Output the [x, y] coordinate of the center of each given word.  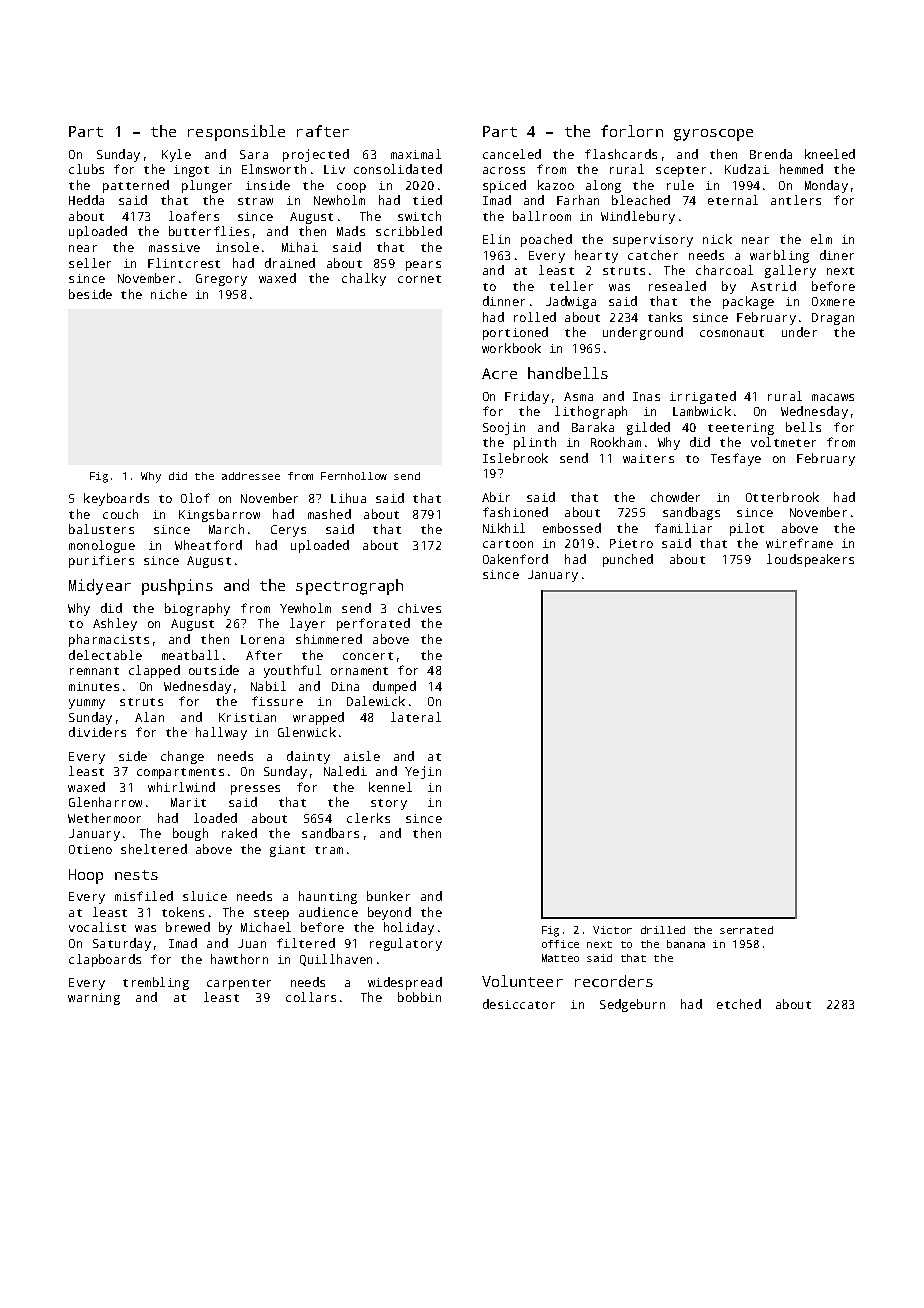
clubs [86, 169]
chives [419, 608]
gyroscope [713, 135]
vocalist [97, 927]
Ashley [115, 624]
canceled [512, 154]
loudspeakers [810, 560]
